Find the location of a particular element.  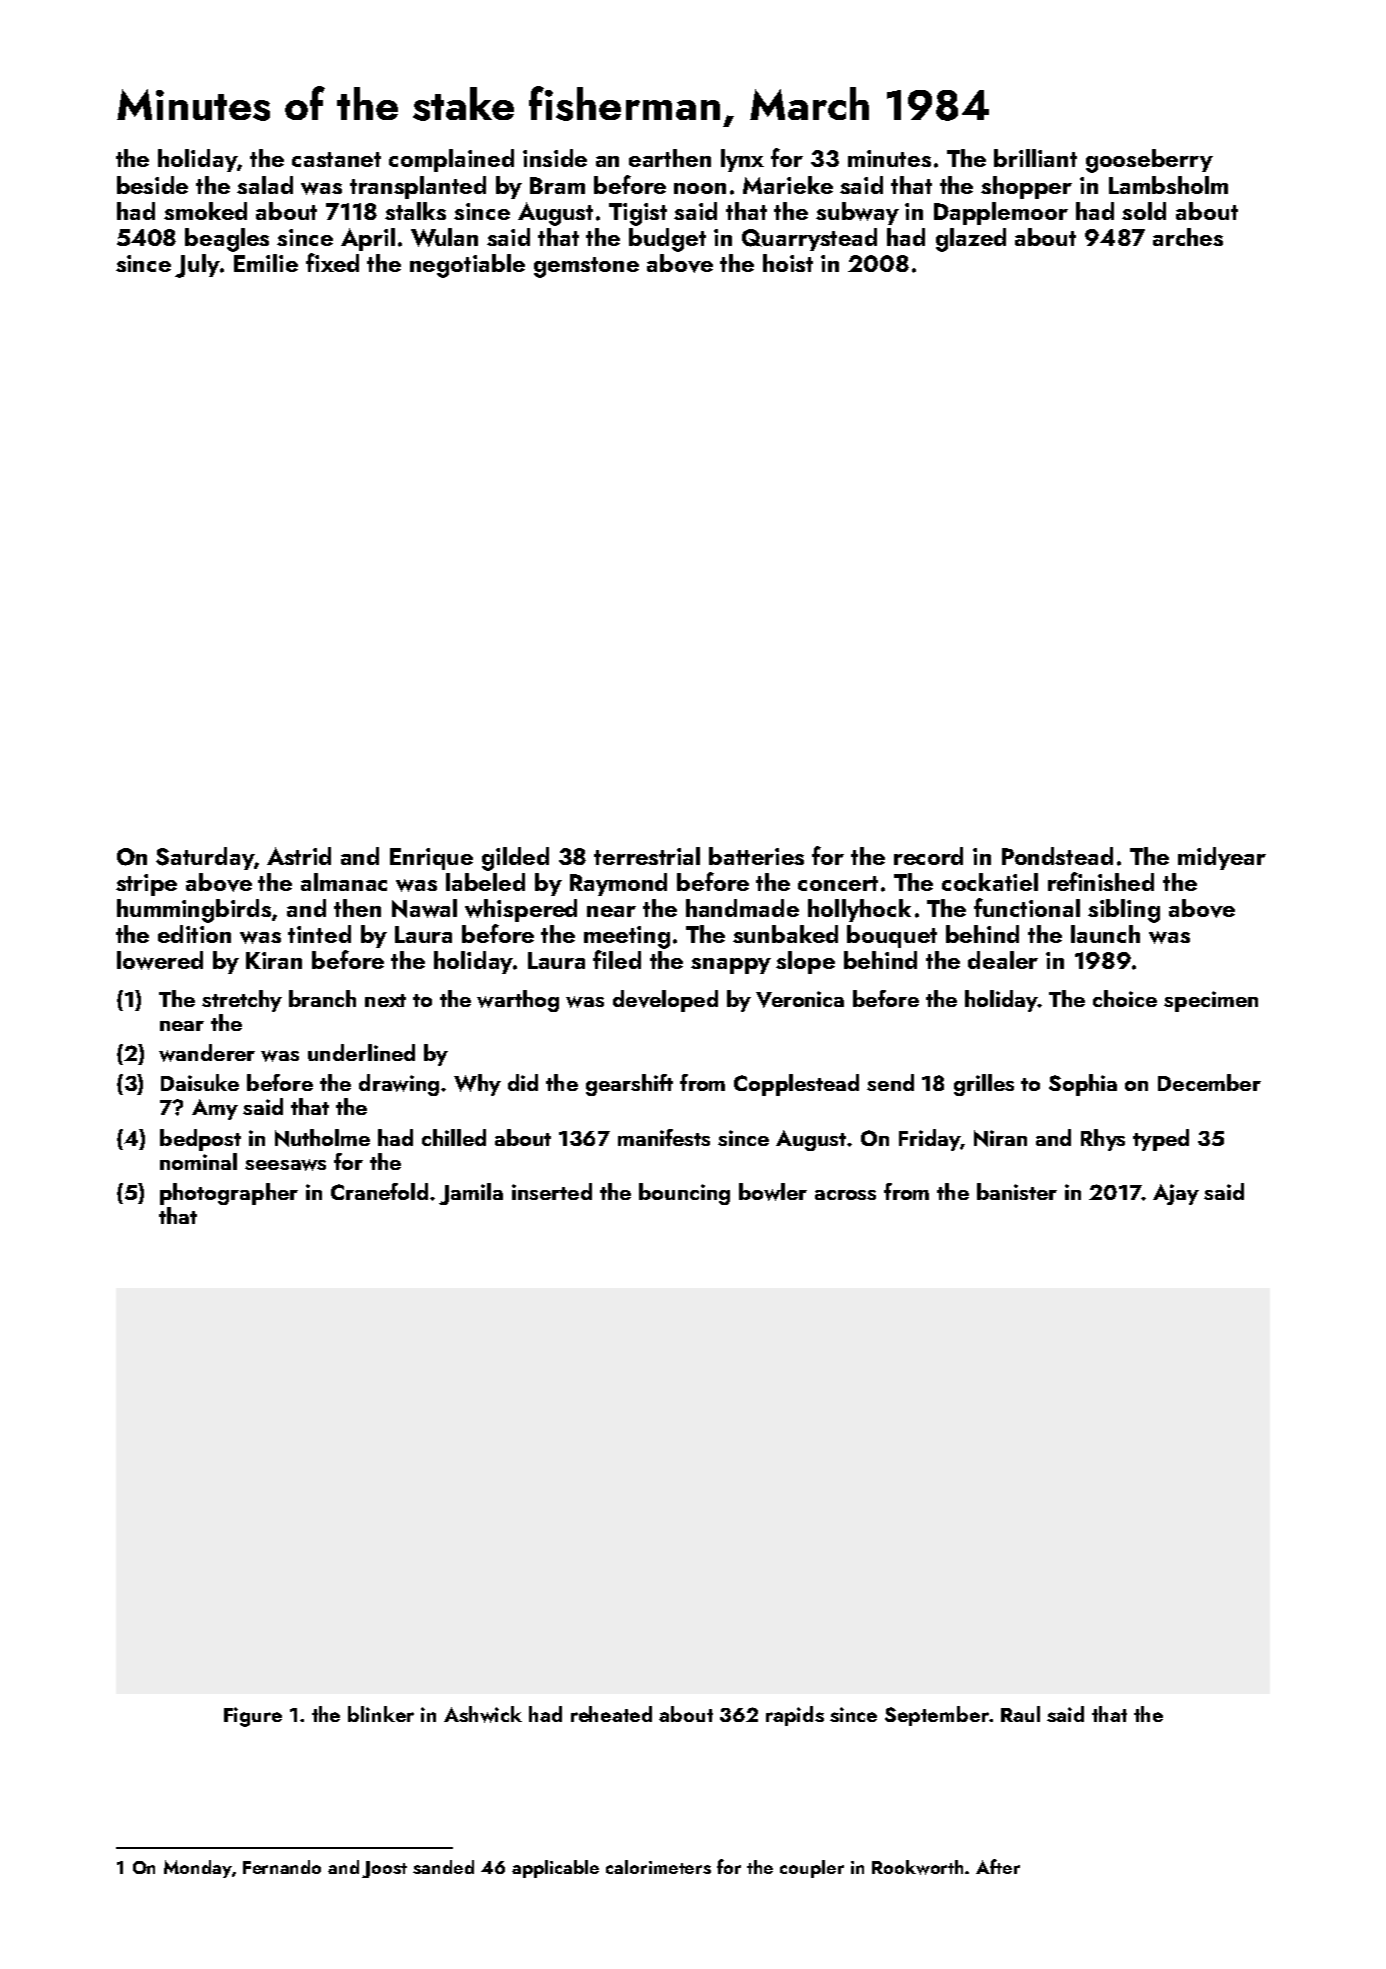

reheated is located at coordinates (611, 1714).
